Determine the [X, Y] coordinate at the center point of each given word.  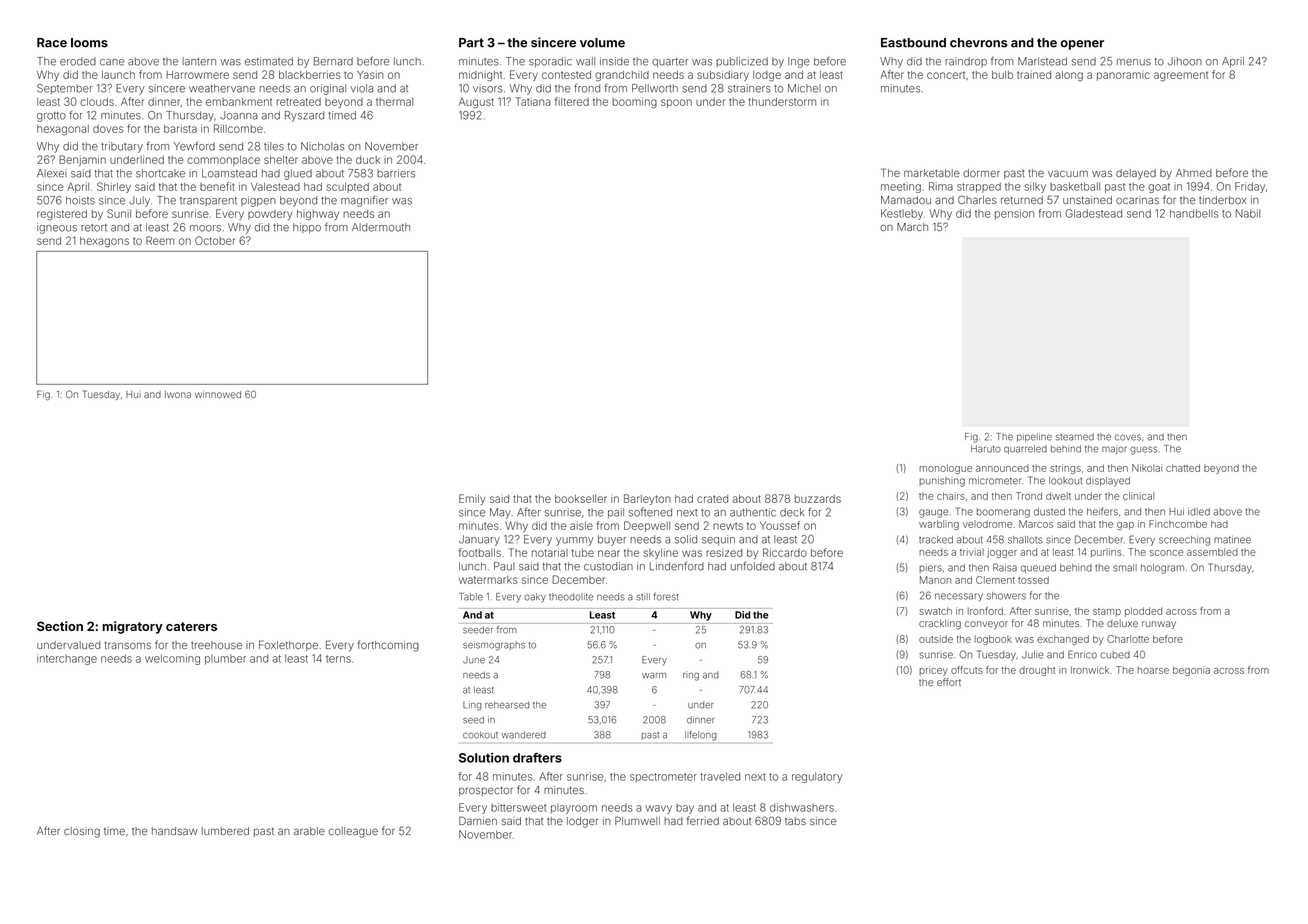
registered [62, 214]
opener [1082, 45]
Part [471, 43]
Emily [472, 499]
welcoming [172, 659]
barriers [396, 173]
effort [949, 682]
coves [1128, 437]
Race [52, 43]
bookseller [581, 499]
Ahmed [1194, 173]
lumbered [225, 831]
